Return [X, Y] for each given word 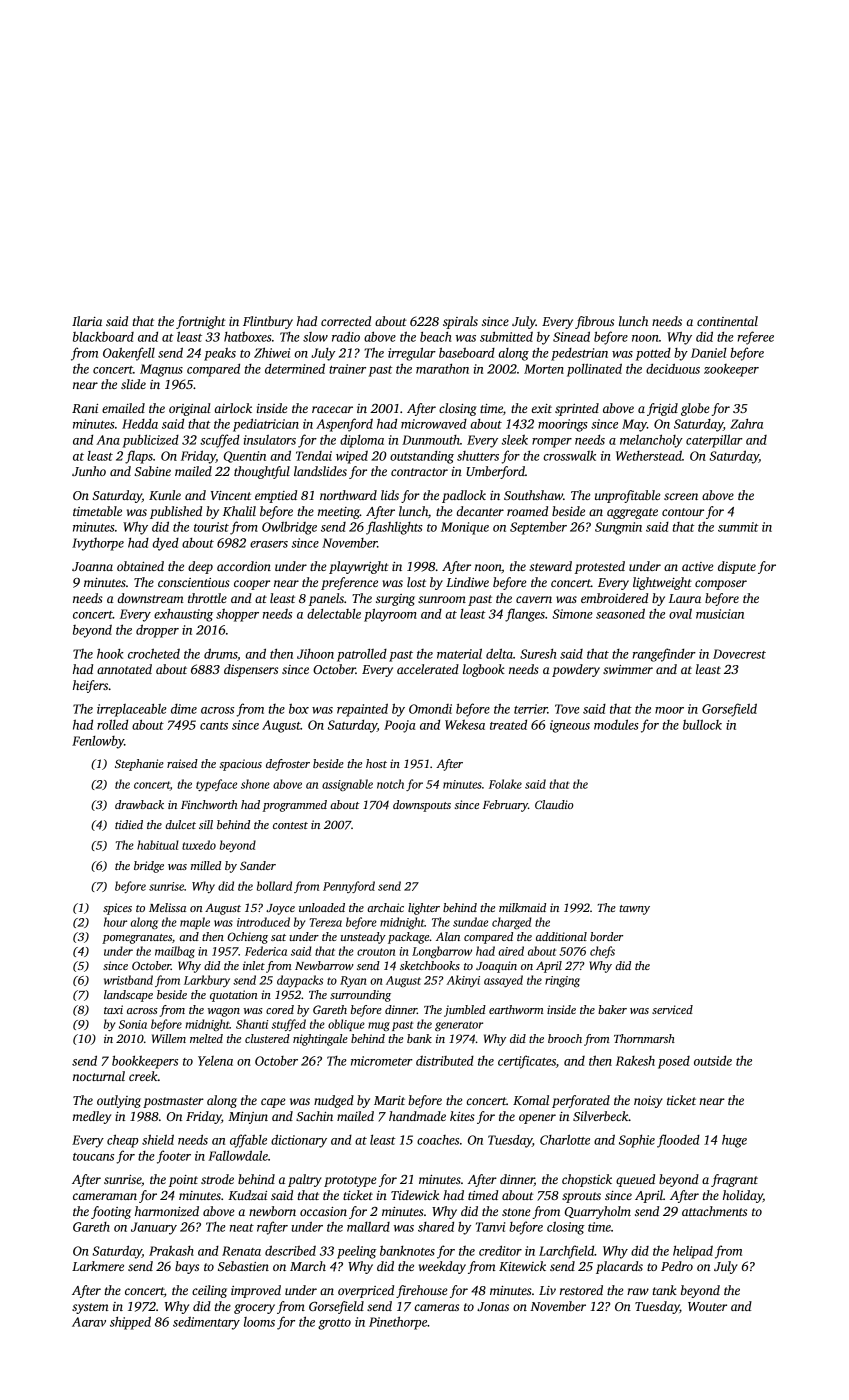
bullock [702, 725]
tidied [129, 824]
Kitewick [522, 1266]
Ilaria [87, 321]
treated [508, 725]
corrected [346, 321]
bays [187, 1267]
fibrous [594, 322]
